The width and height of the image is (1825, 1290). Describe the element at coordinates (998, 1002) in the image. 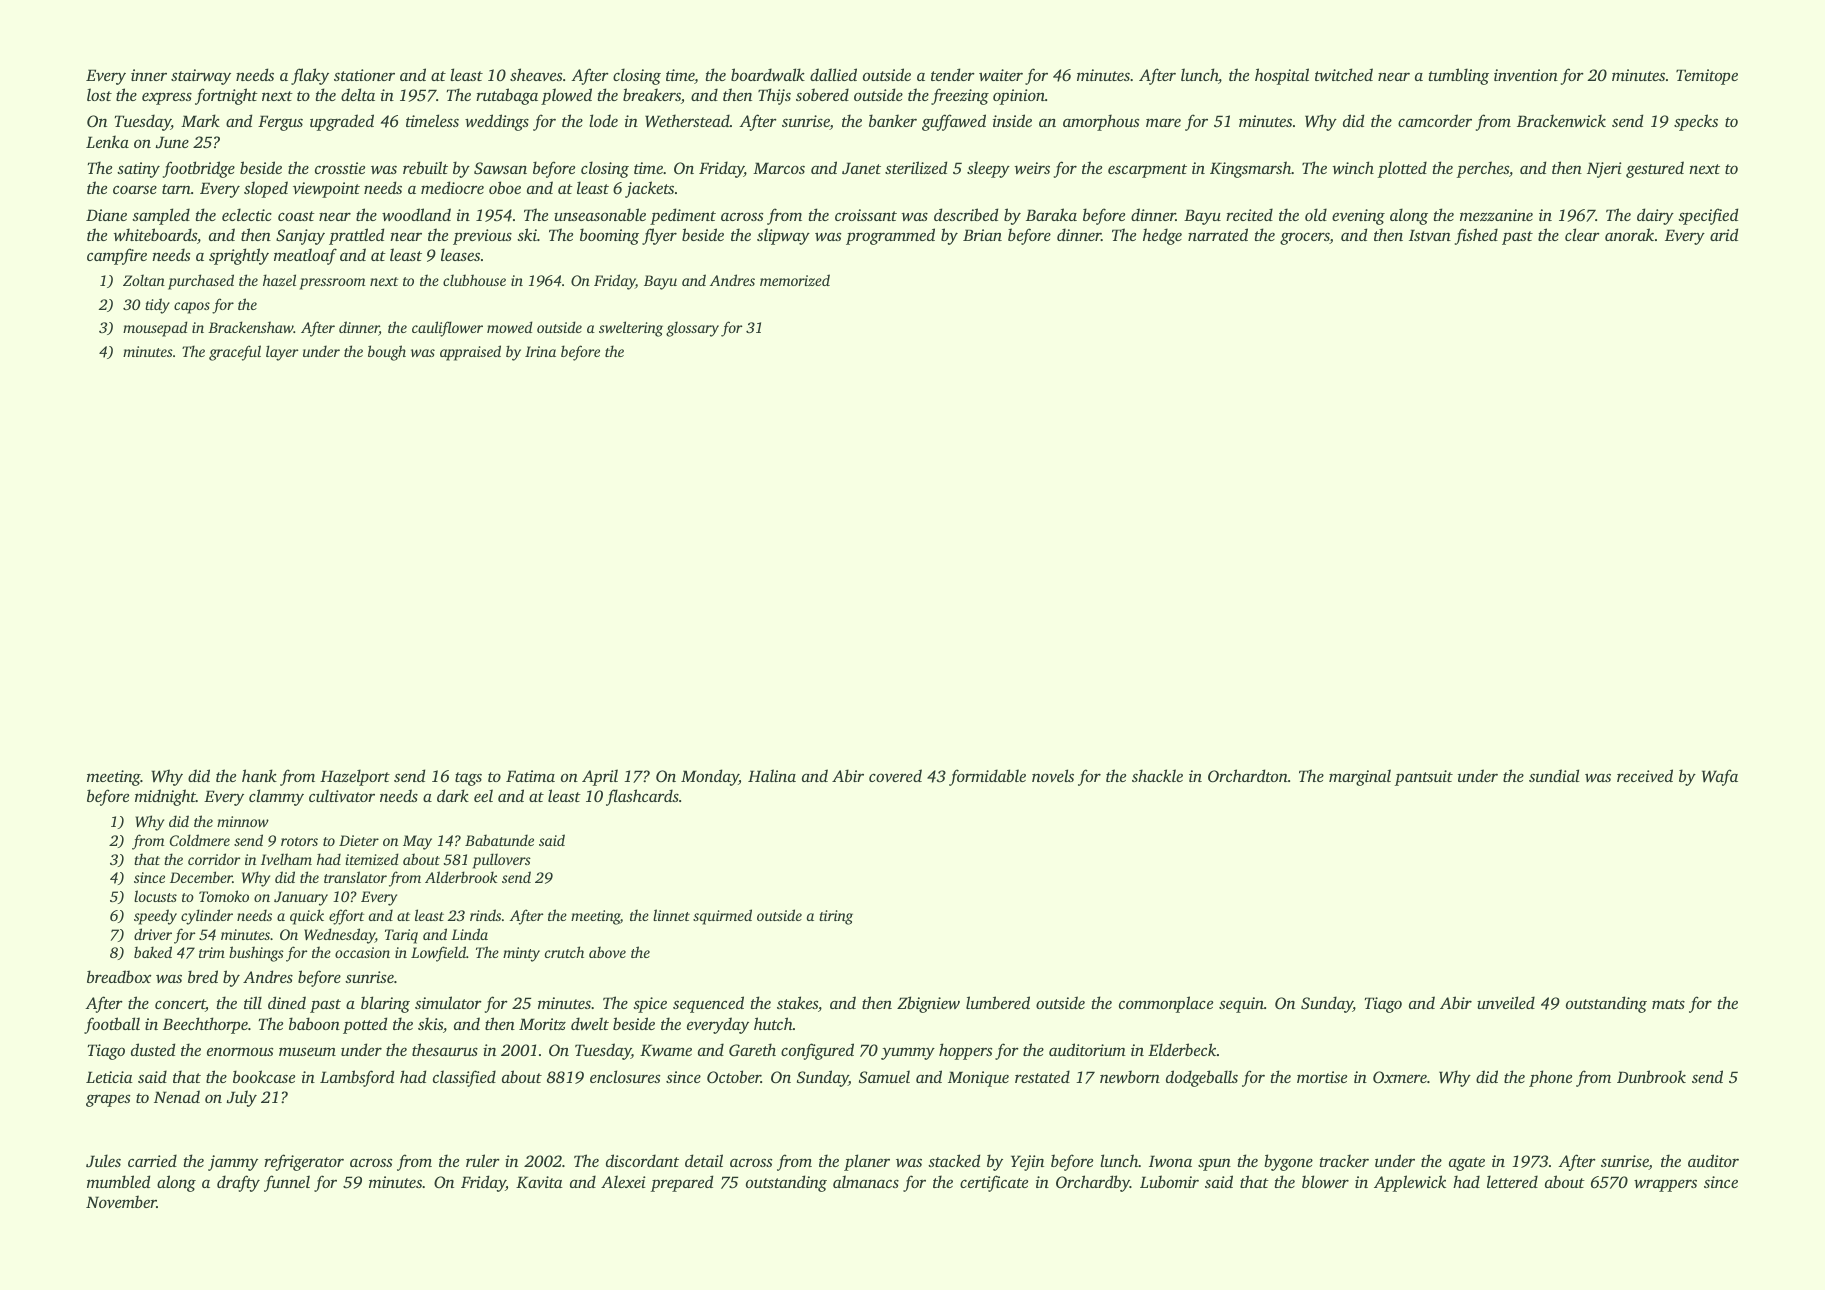

I see `lumbered` at that location.
